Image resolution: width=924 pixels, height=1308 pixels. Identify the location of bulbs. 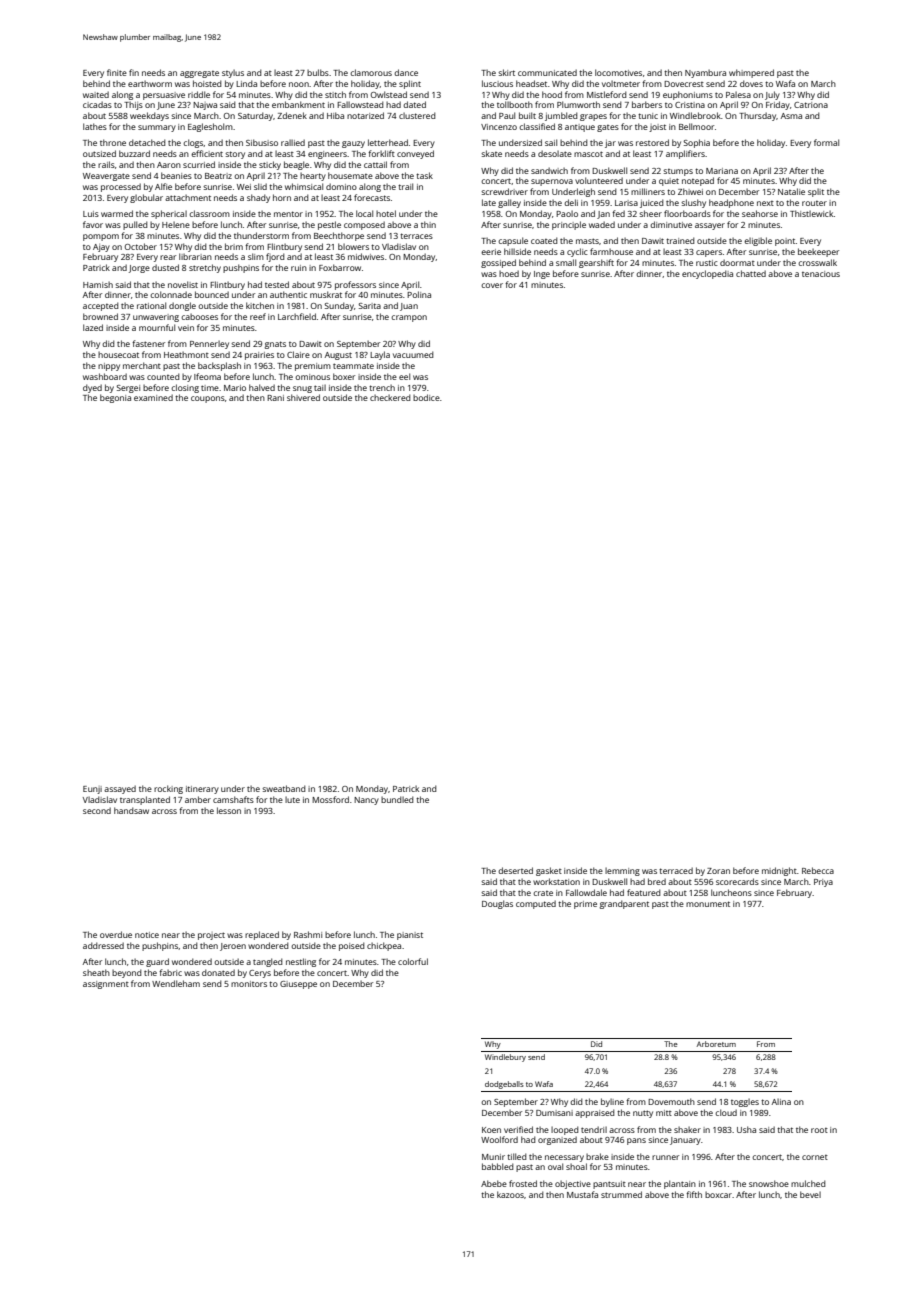
(318, 72).
